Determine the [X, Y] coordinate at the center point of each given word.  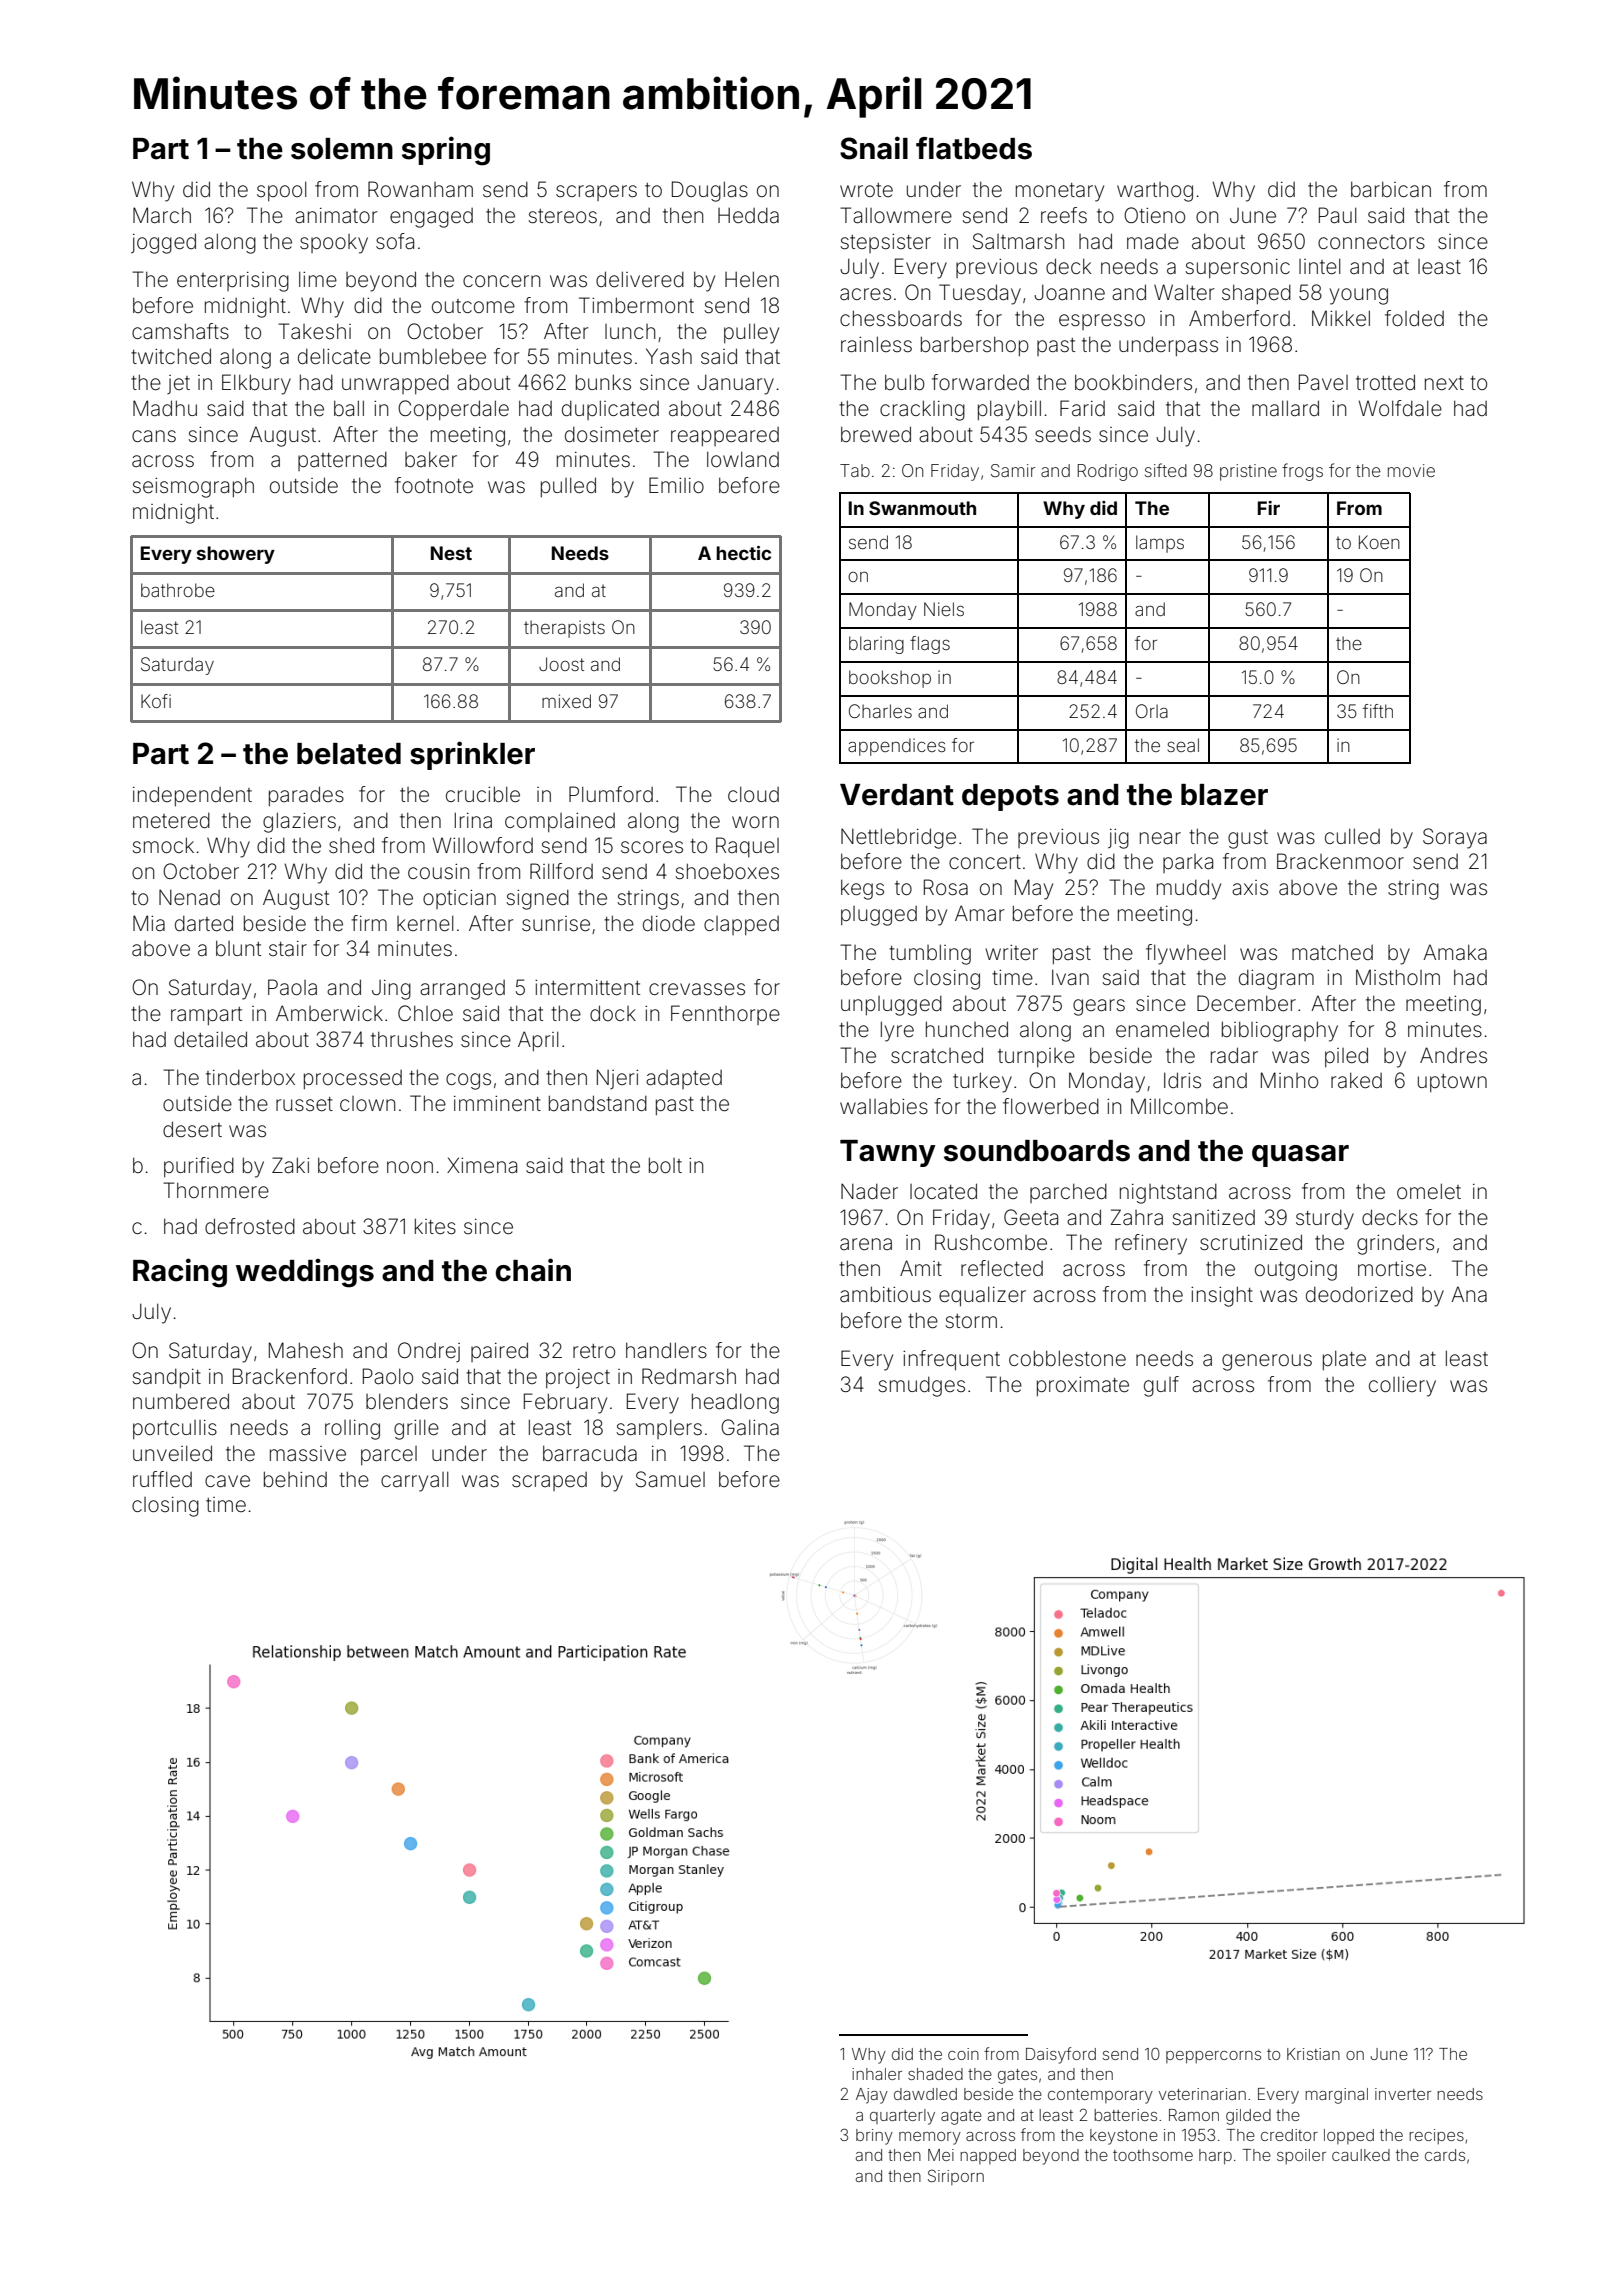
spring [446, 151]
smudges [922, 1387]
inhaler [877, 2074]
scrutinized [1251, 1242]
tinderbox [250, 1077]
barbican [1391, 189]
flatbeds [974, 148]
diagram [1276, 980]
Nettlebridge [898, 838]
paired [499, 1352]
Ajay [872, 2096]
